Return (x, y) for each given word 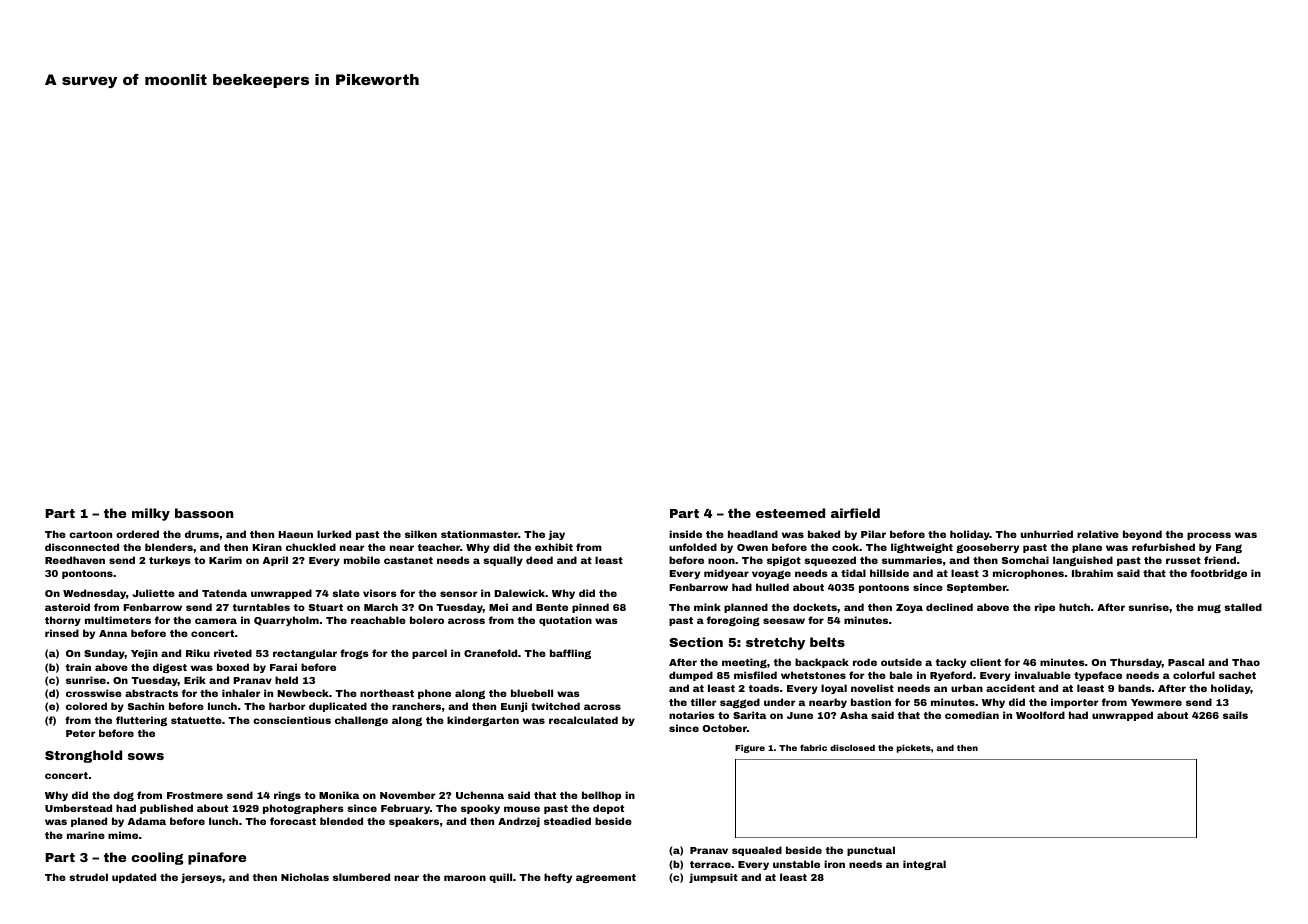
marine (86, 835)
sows (146, 756)
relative (1098, 534)
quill (500, 878)
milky (151, 514)
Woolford (1040, 715)
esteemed (790, 513)
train (78, 667)
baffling (570, 654)
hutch (1074, 607)
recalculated (583, 720)
